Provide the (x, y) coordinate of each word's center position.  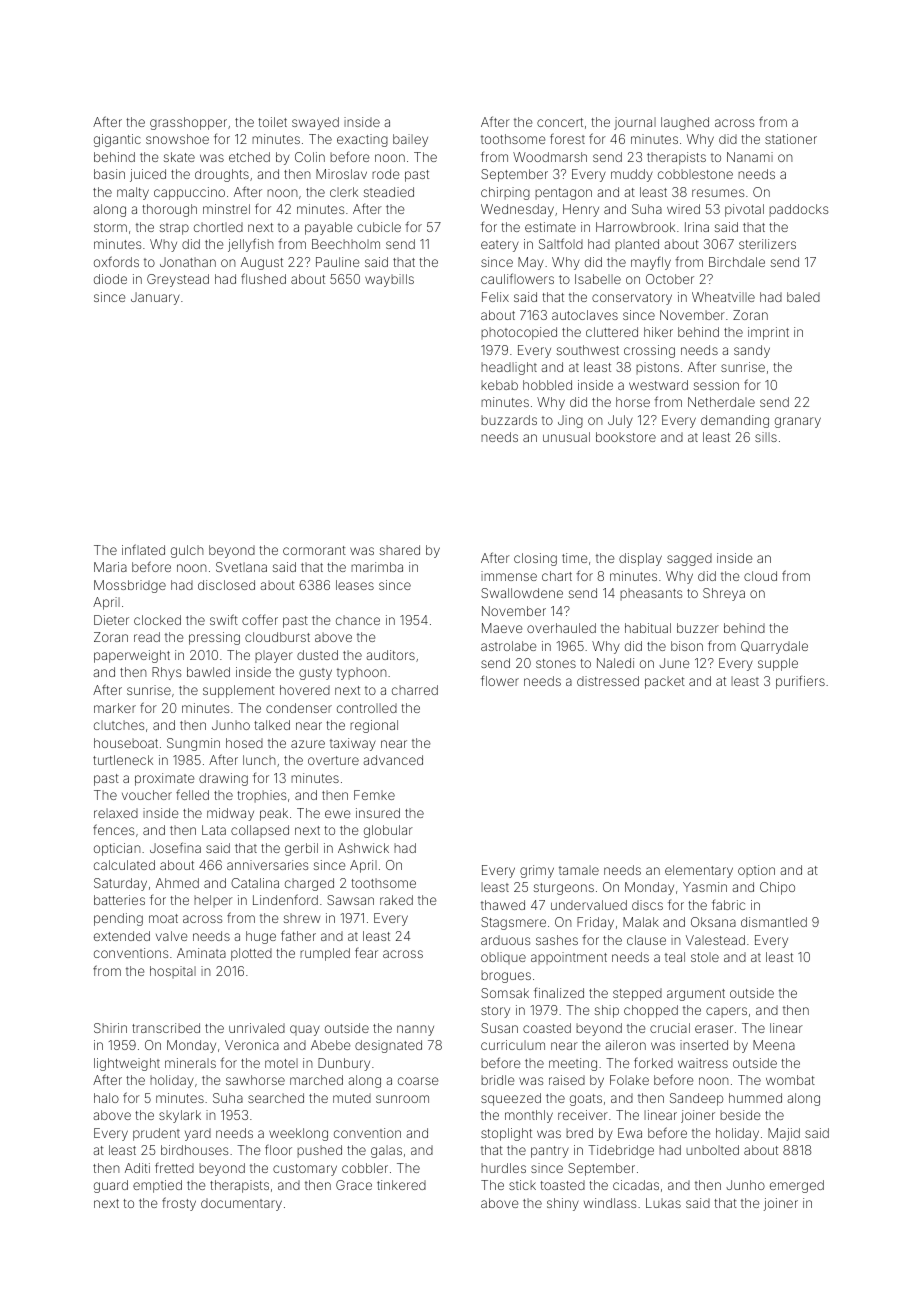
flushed (263, 278)
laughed (685, 123)
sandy (752, 351)
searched (276, 1098)
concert (560, 122)
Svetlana (241, 567)
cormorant (314, 550)
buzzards (509, 420)
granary (798, 422)
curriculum (513, 1045)
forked (653, 1062)
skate (179, 157)
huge (261, 937)
